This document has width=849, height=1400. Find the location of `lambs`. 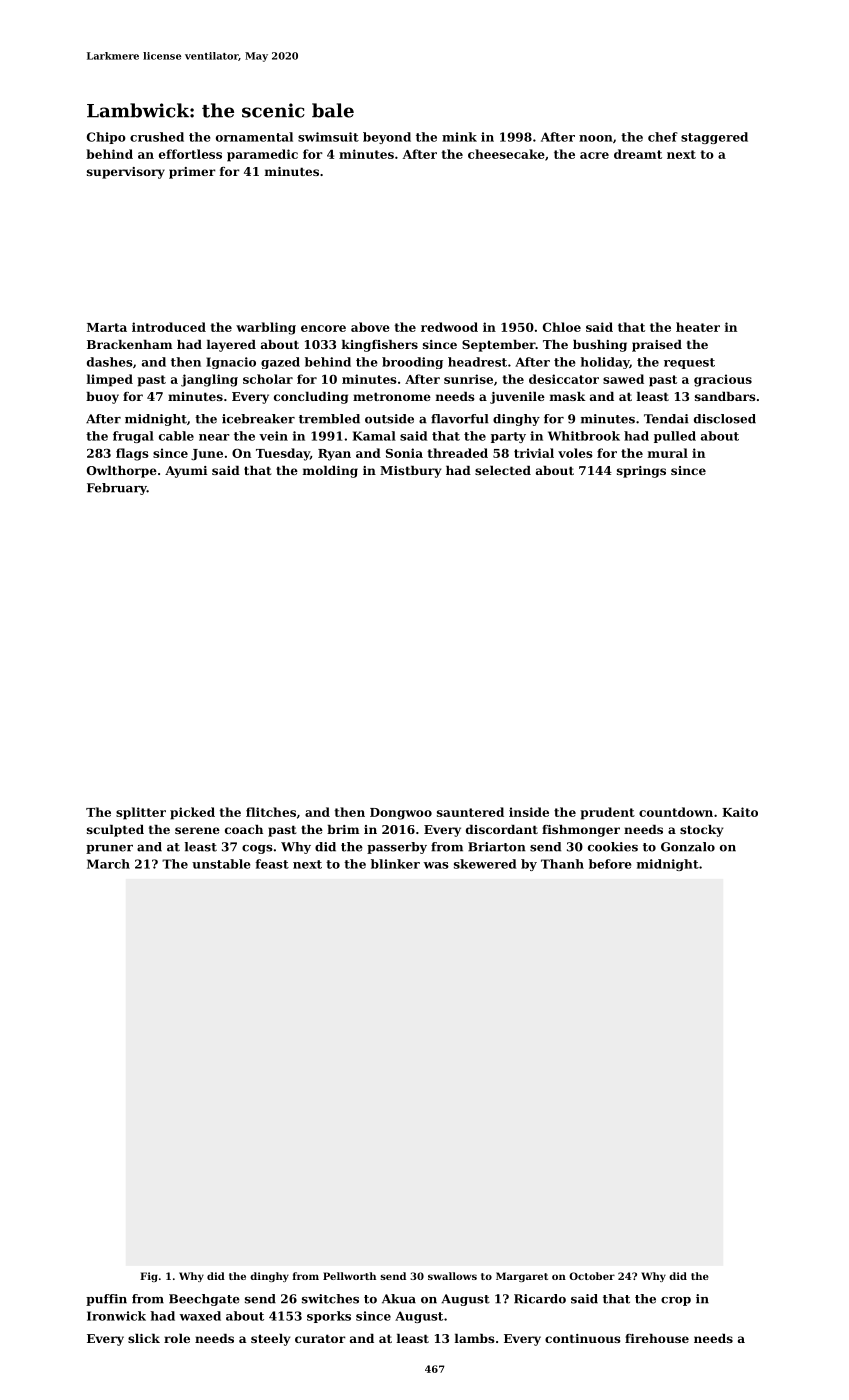

lambs is located at coordinates (475, 1338).
